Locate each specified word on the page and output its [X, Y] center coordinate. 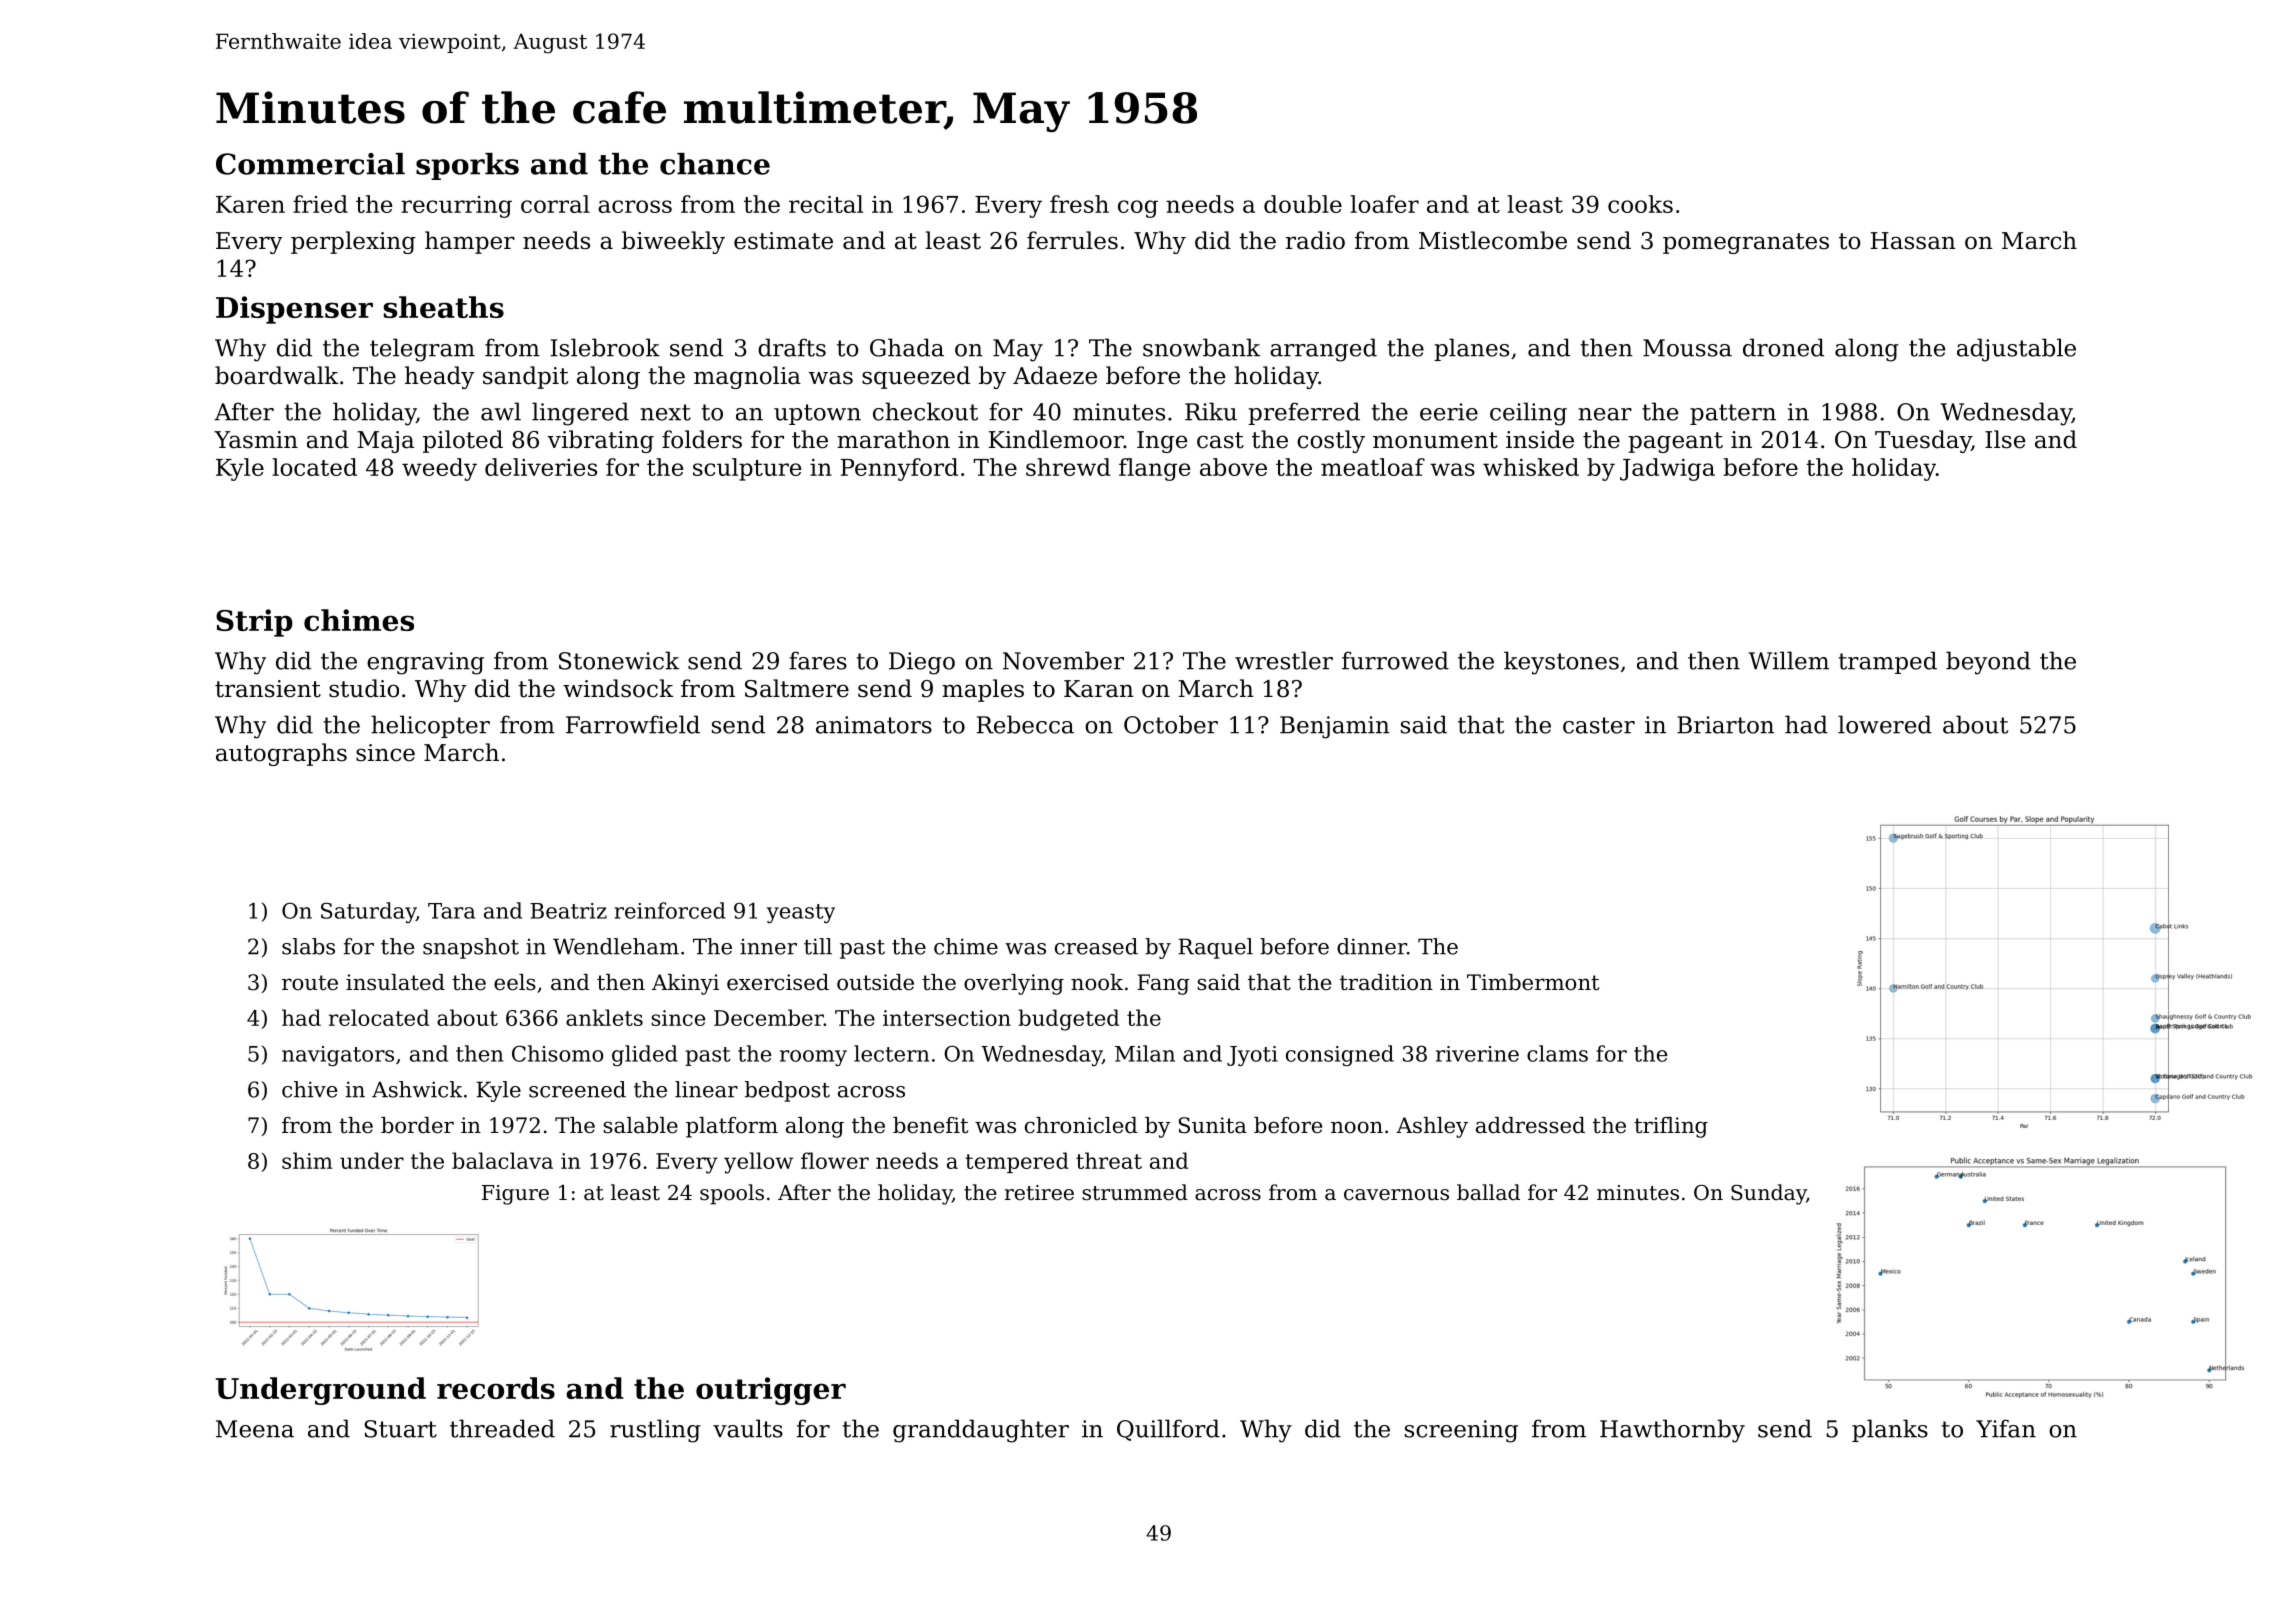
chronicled [1081, 1125]
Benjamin [1335, 727]
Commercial [310, 164]
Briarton [1725, 725]
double [1303, 204]
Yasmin [256, 440]
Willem [1789, 660]
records [496, 1388]
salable [640, 1125]
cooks [1640, 204]
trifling [1671, 1127]
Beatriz [568, 911]
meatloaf [1373, 467]
